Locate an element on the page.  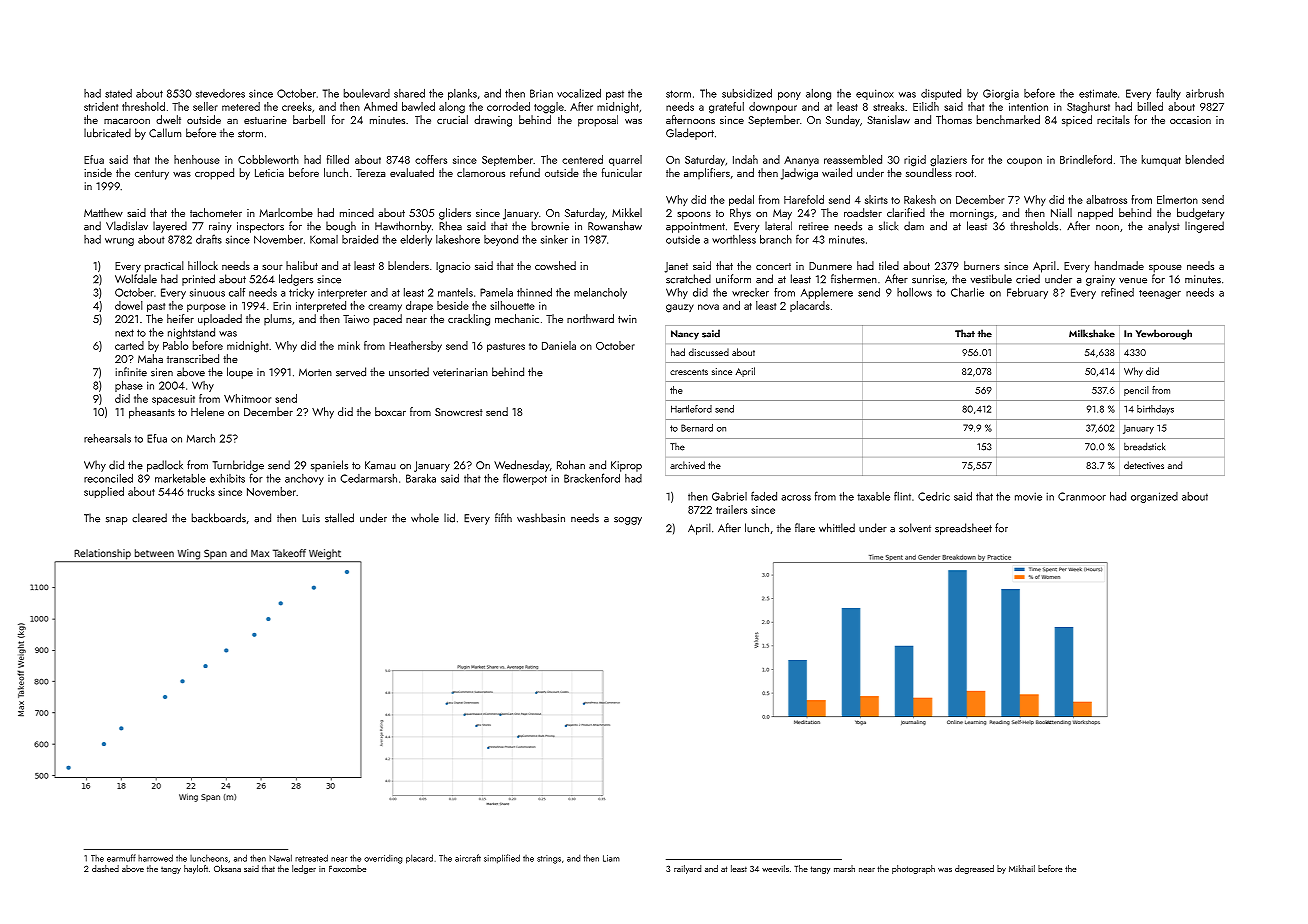
Mikhail is located at coordinates (1022, 868).
